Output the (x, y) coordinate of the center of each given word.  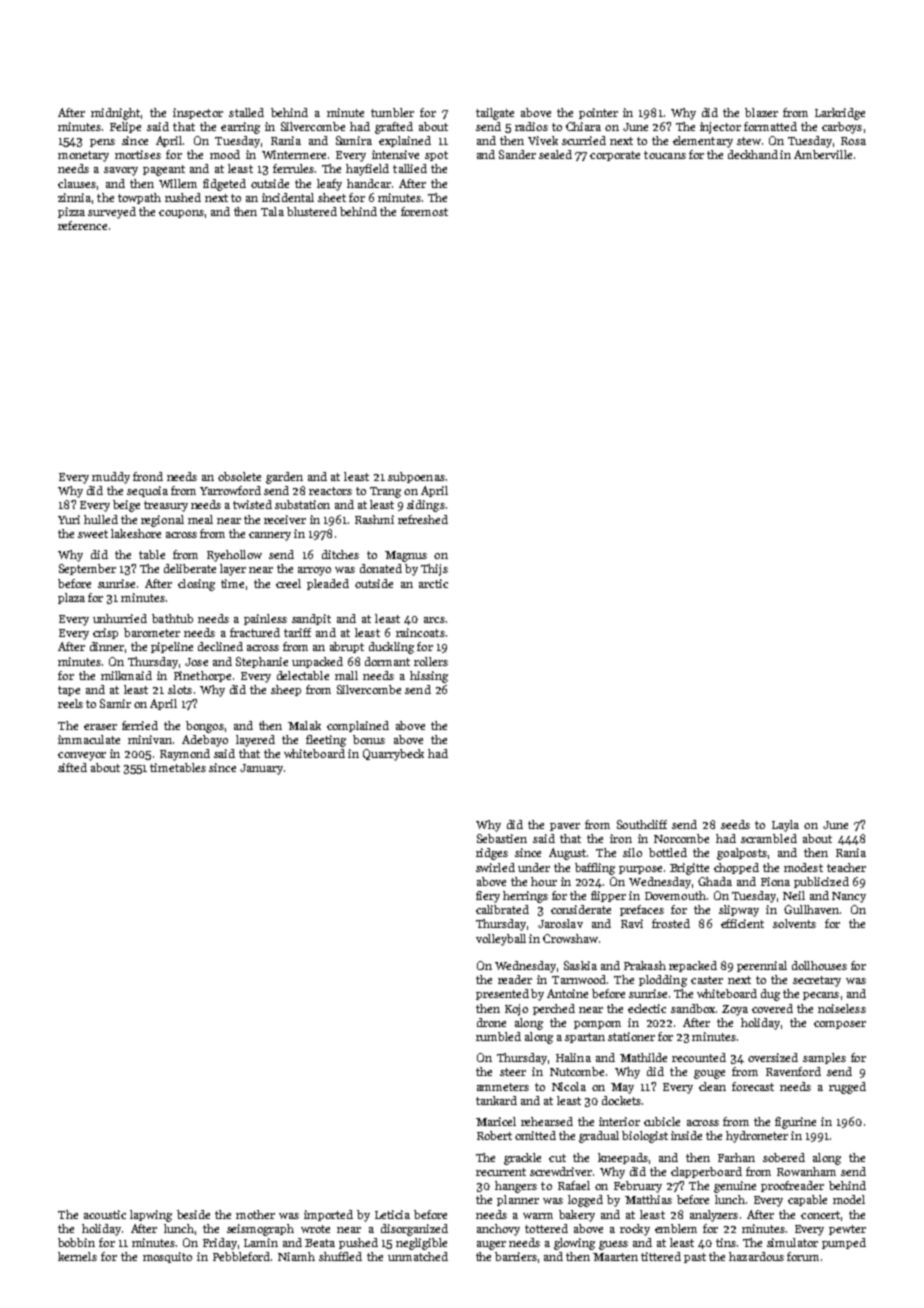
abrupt (347, 647)
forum (803, 1256)
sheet (332, 197)
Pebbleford (241, 1256)
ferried (140, 725)
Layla (785, 826)
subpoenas (416, 477)
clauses (77, 183)
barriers (516, 1256)
